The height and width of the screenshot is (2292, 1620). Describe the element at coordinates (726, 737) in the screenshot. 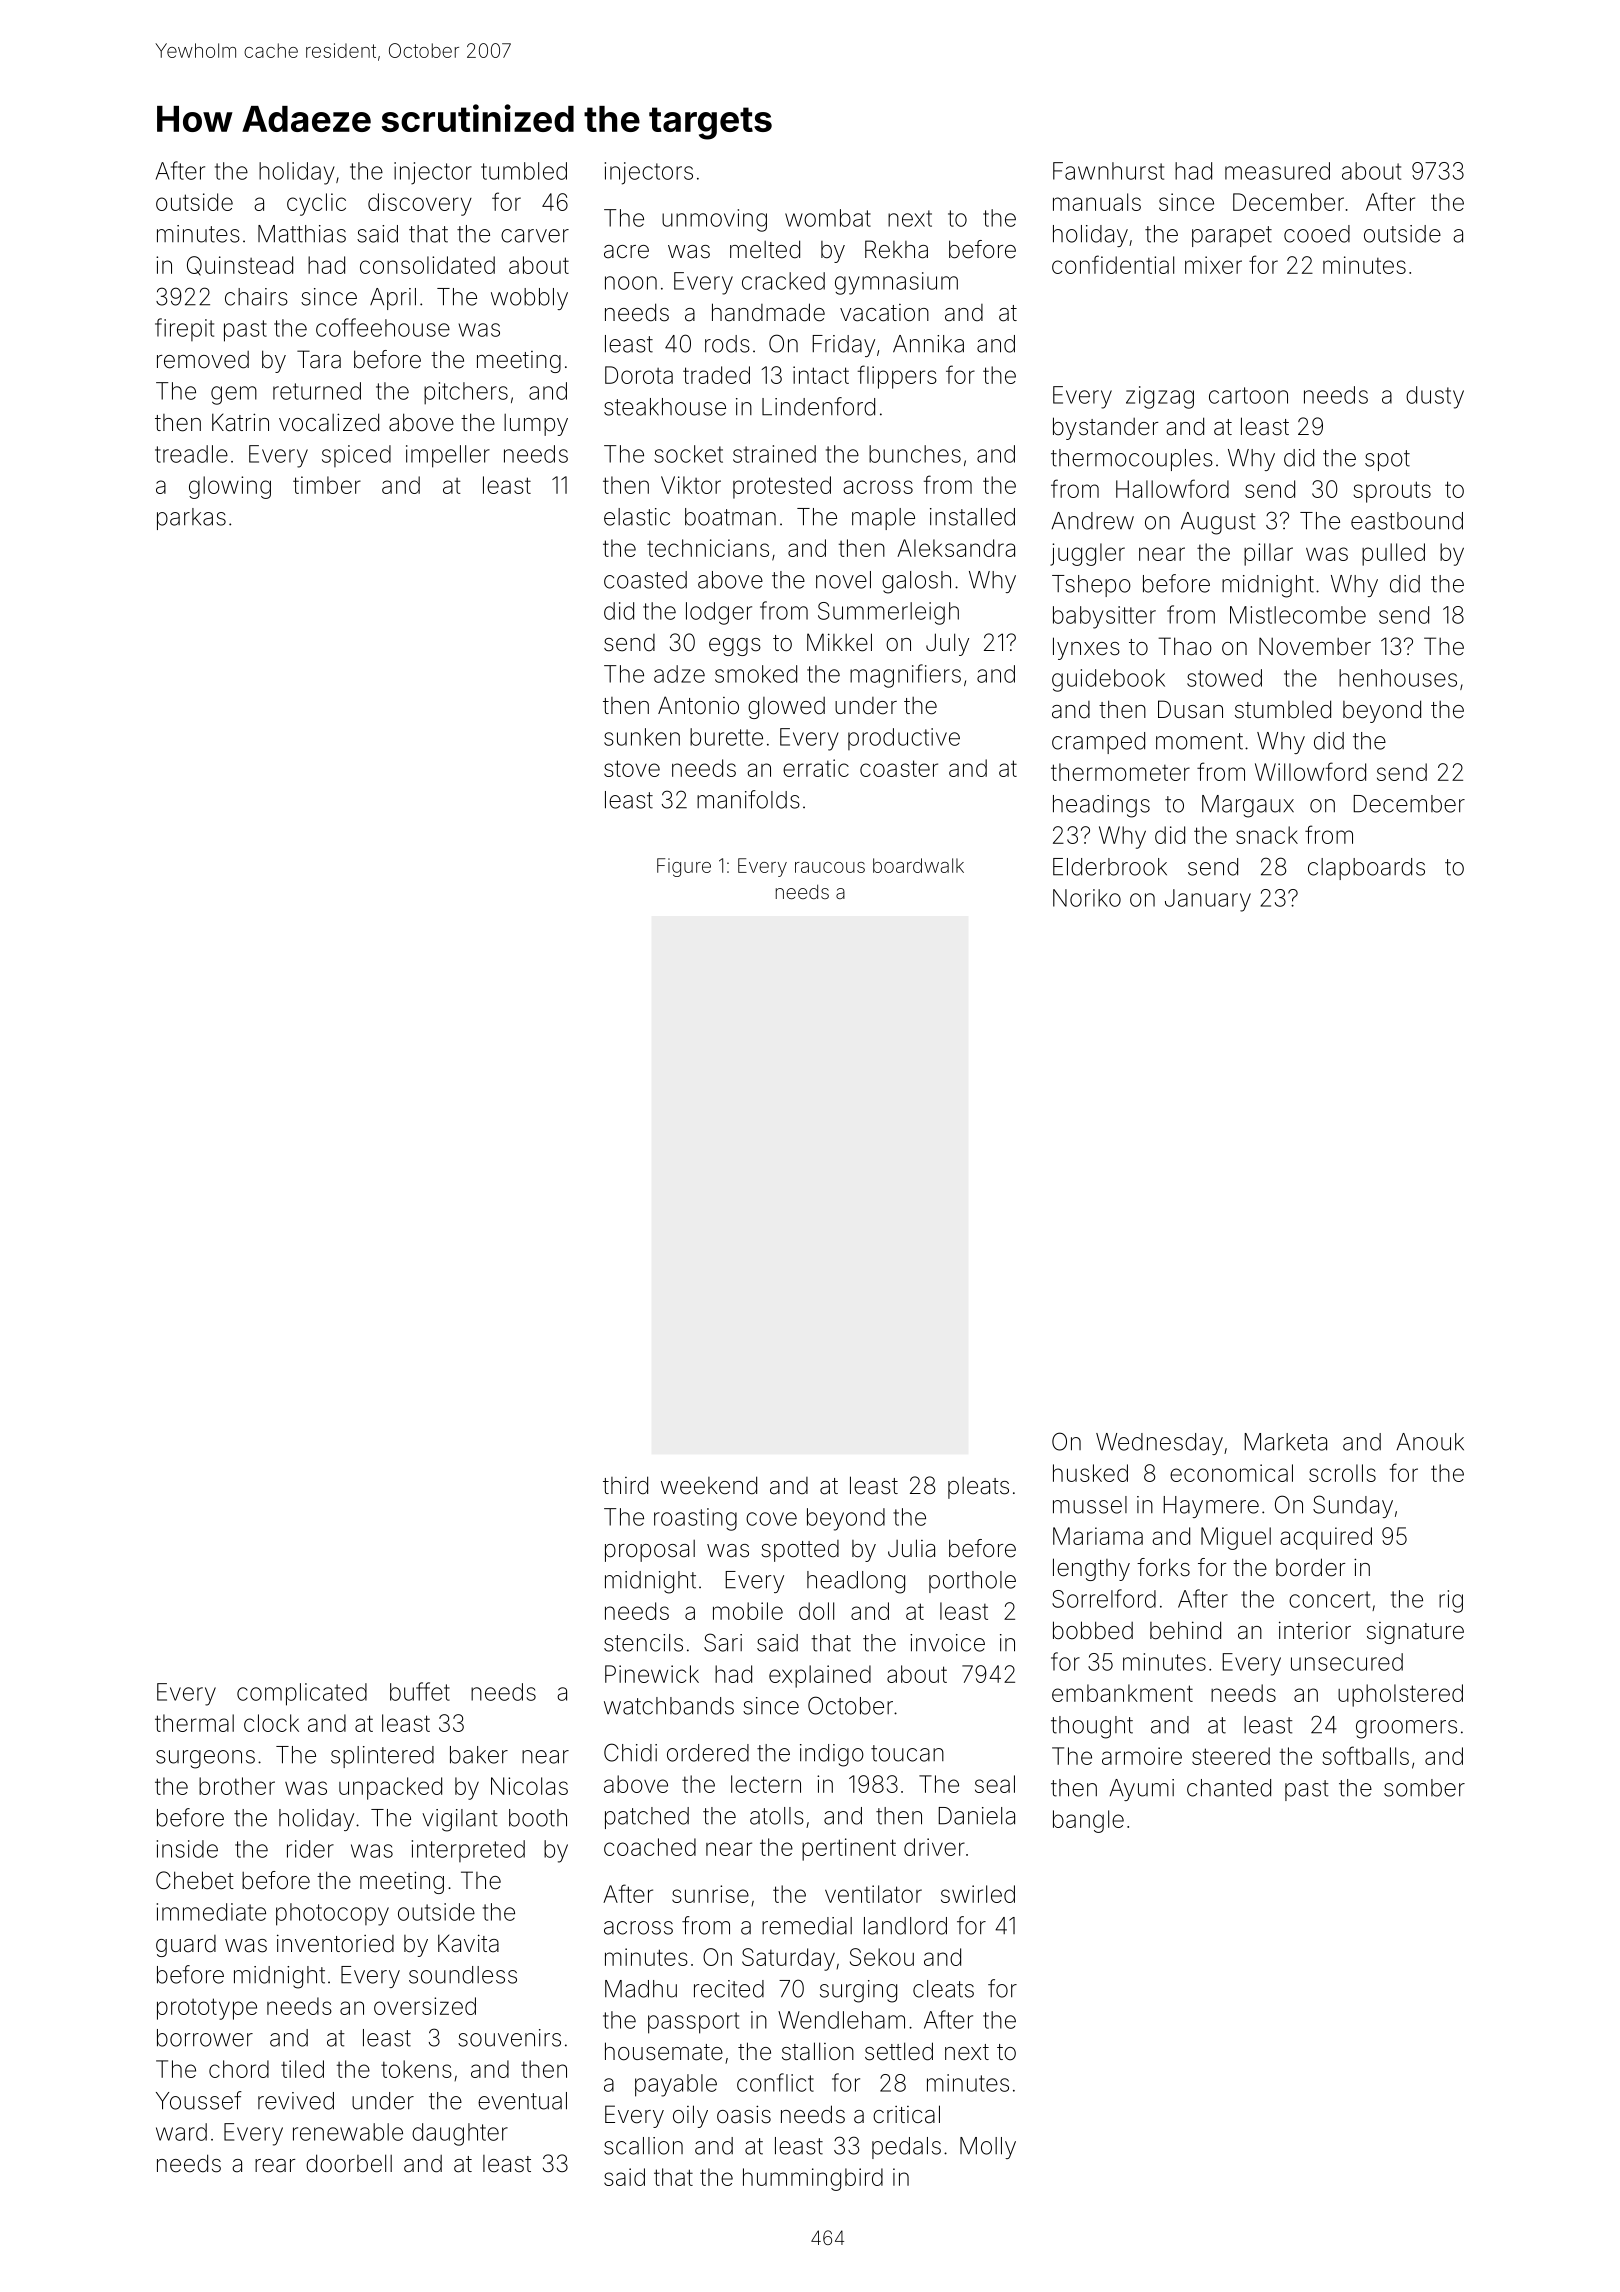

I see `burette` at that location.
